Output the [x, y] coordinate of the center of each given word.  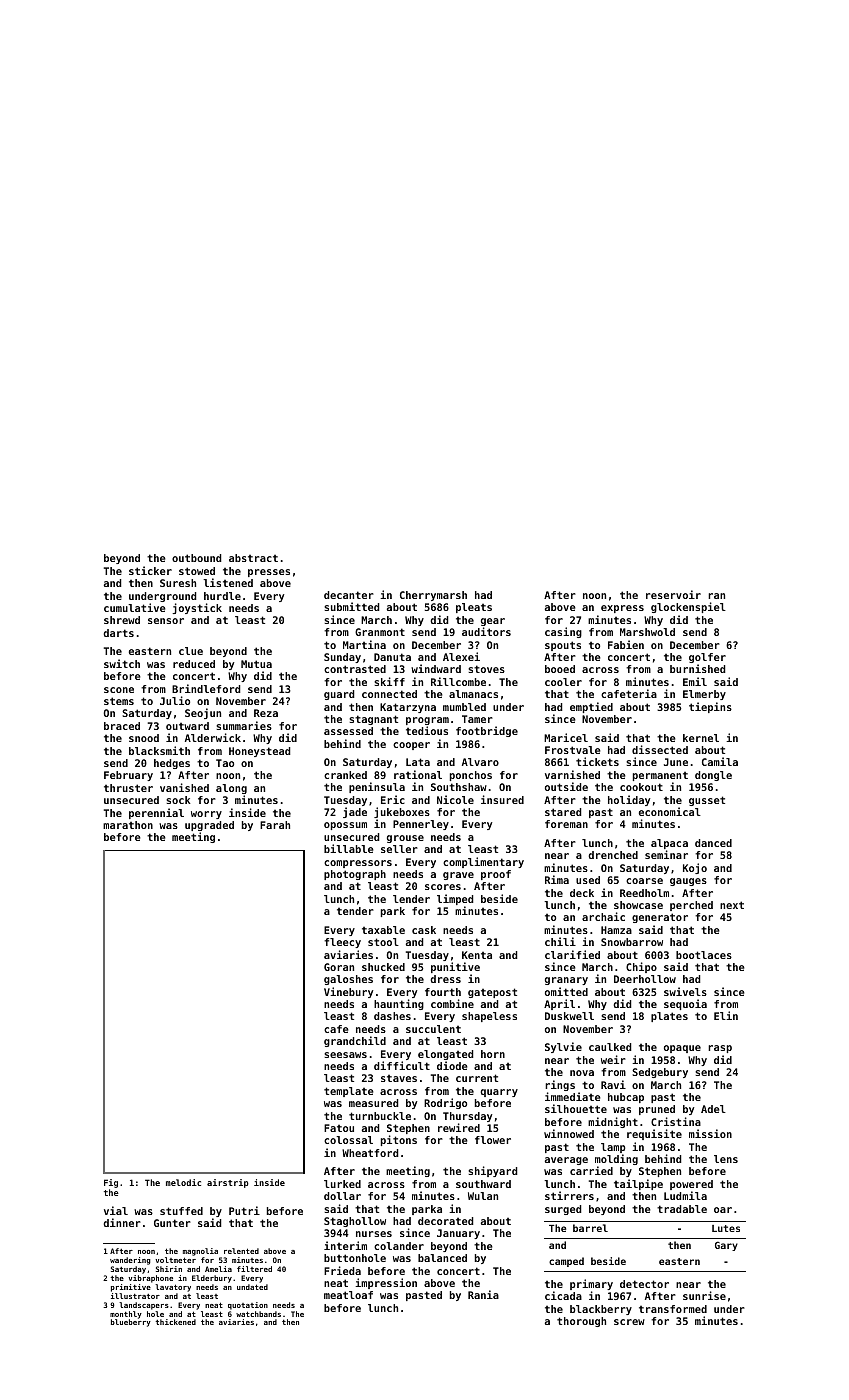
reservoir [673, 594]
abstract [253, 558]
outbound [197, 558]
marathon [128, 825]
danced [713, 843]
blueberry [131, 1323]
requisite [654, 1134]
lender [411, 899]
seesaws [345, 1055]
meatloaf [348, 1295]
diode [452, 1065]
